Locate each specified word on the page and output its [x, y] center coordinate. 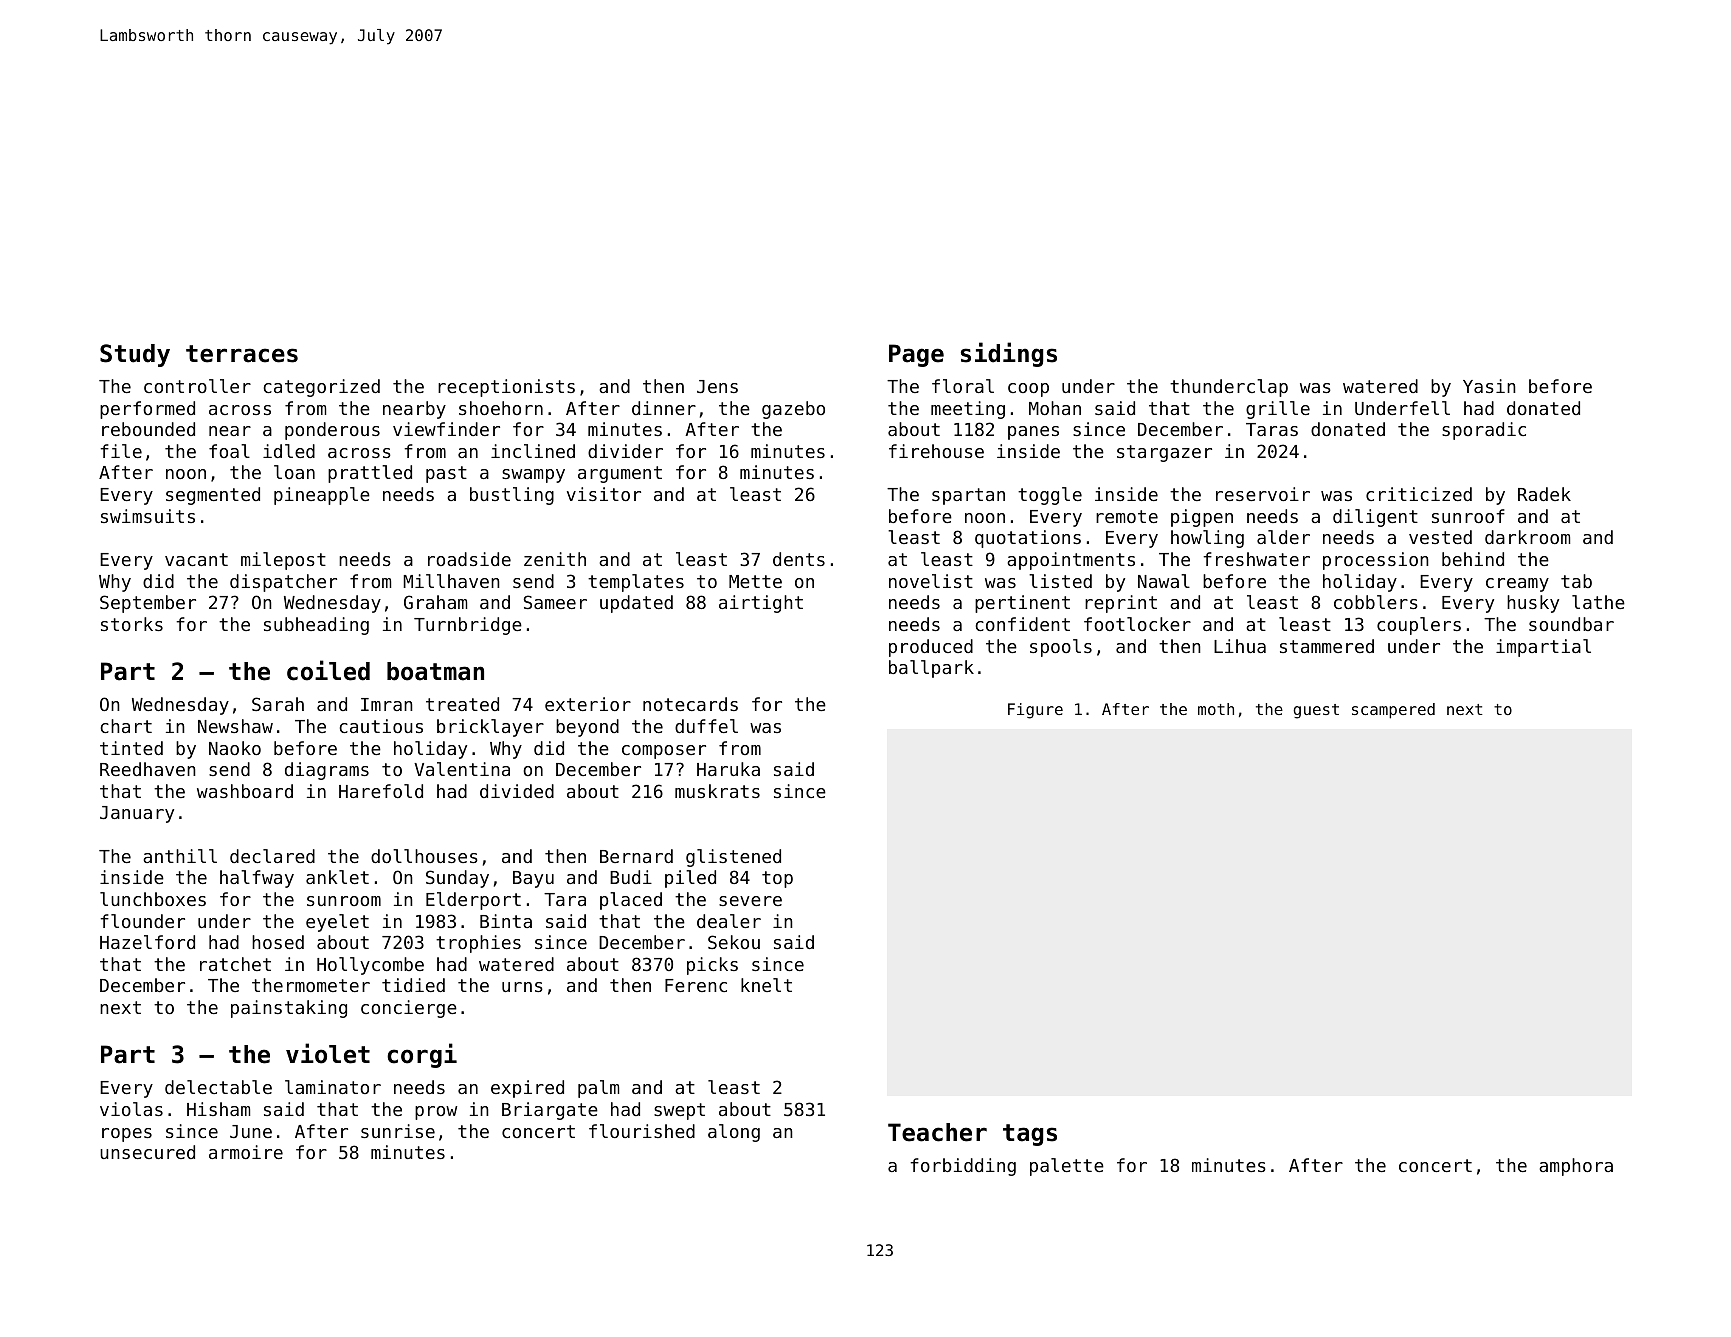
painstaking [289, 1009]
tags [1030, 1135]
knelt [766, 985]
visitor [604, 494]
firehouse [936, 451]
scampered [1393, 711]
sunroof [1468, 516]
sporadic [1484, 431]
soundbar [1571, 624]
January [137, 814]
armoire [246, 1152]
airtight [761, 604]
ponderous [332, 431]
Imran [387, 704]
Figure [1035, 711]
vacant [196, 559]
